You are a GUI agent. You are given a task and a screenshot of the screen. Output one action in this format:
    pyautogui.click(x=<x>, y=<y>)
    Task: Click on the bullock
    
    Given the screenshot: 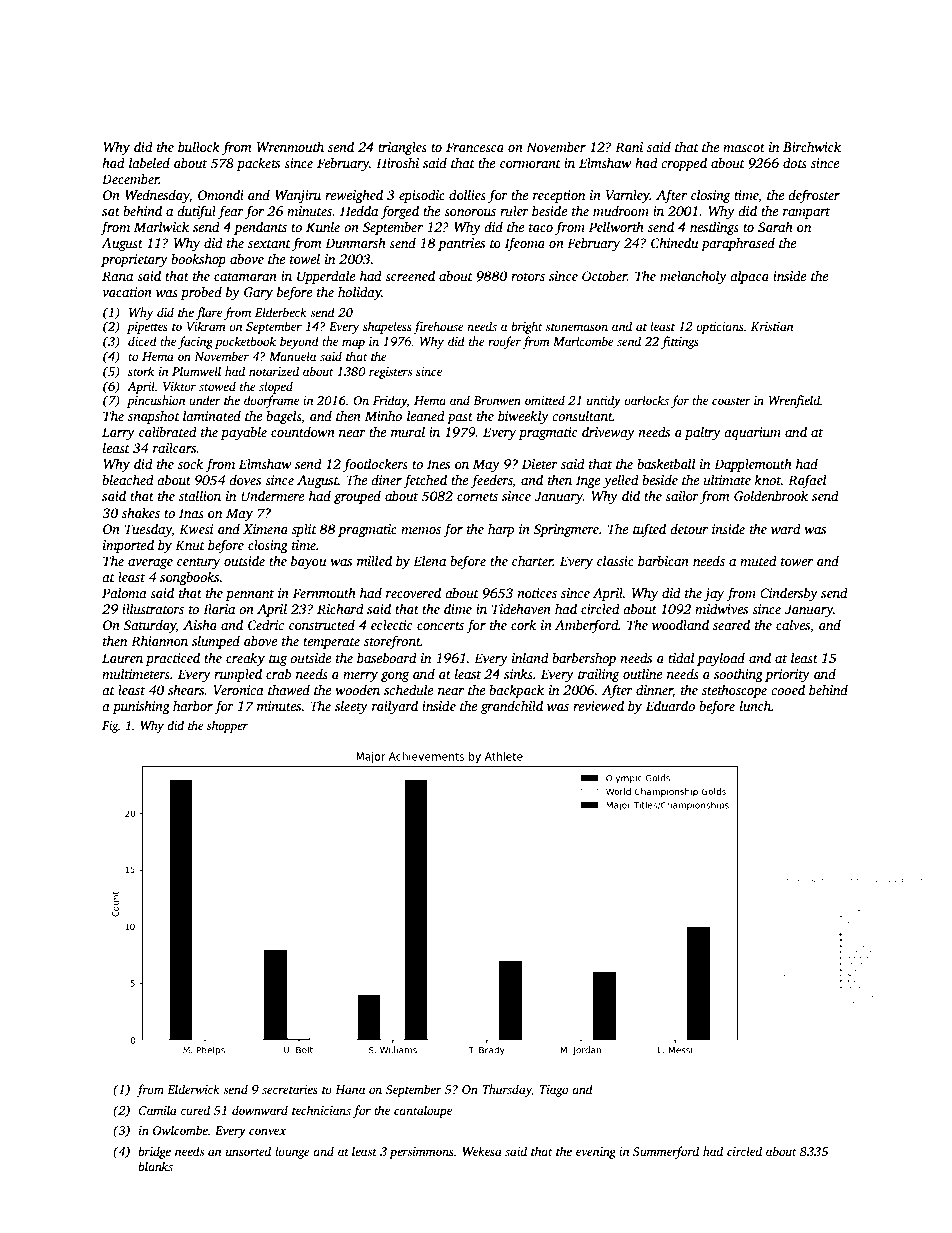 What is the action you would take?
    pyautogui.click(x=199, y=146)
